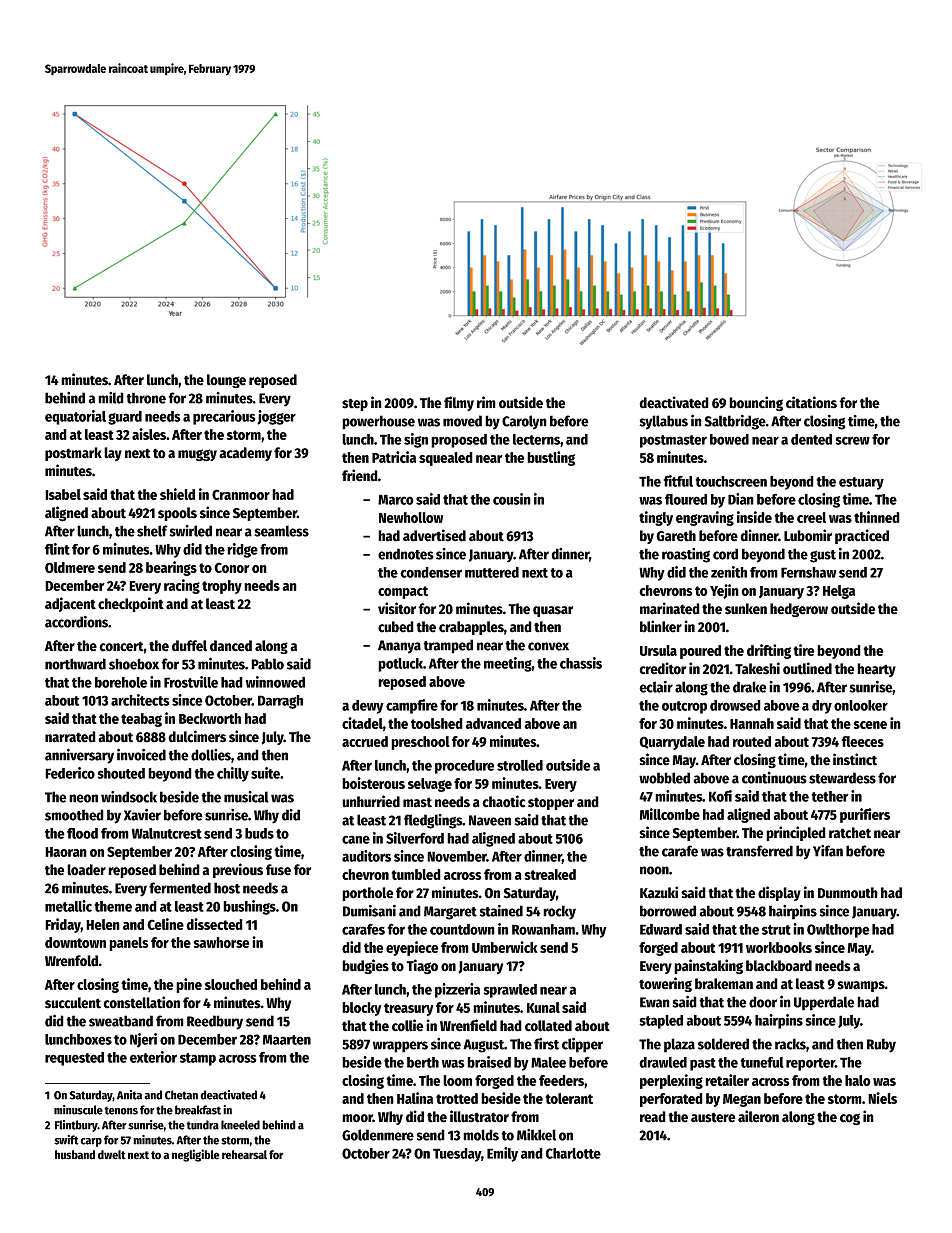 This screenshot has width=952, height=1233. I want to click on rim, so click(486, 402).
